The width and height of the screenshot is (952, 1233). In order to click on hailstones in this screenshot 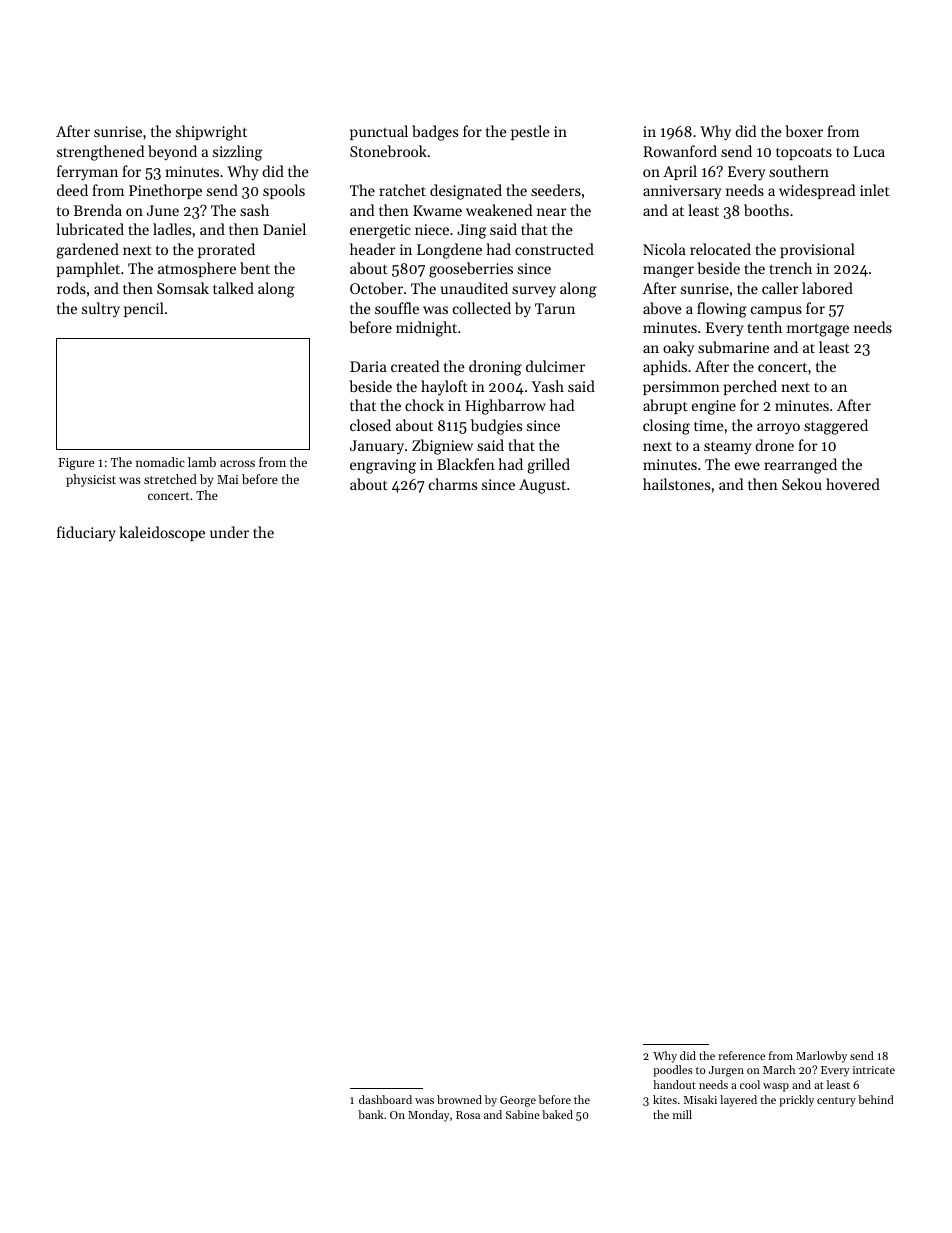, I will do `click(676, 484)`.
